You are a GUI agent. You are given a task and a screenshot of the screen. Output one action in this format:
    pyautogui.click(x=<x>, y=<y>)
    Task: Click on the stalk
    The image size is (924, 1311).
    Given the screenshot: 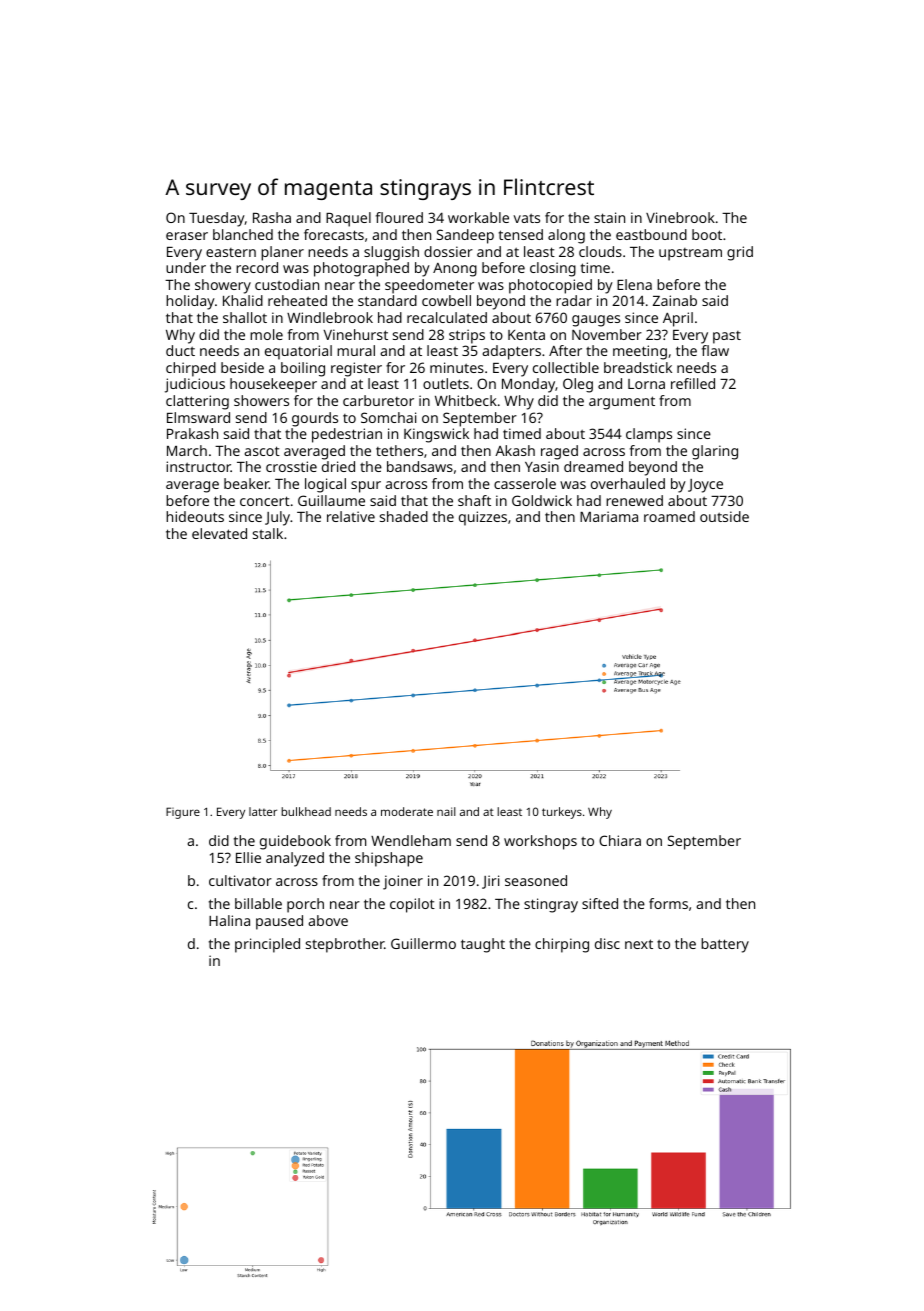 What is the action you would take?
    pyautogui.click(x=268, y=533)
